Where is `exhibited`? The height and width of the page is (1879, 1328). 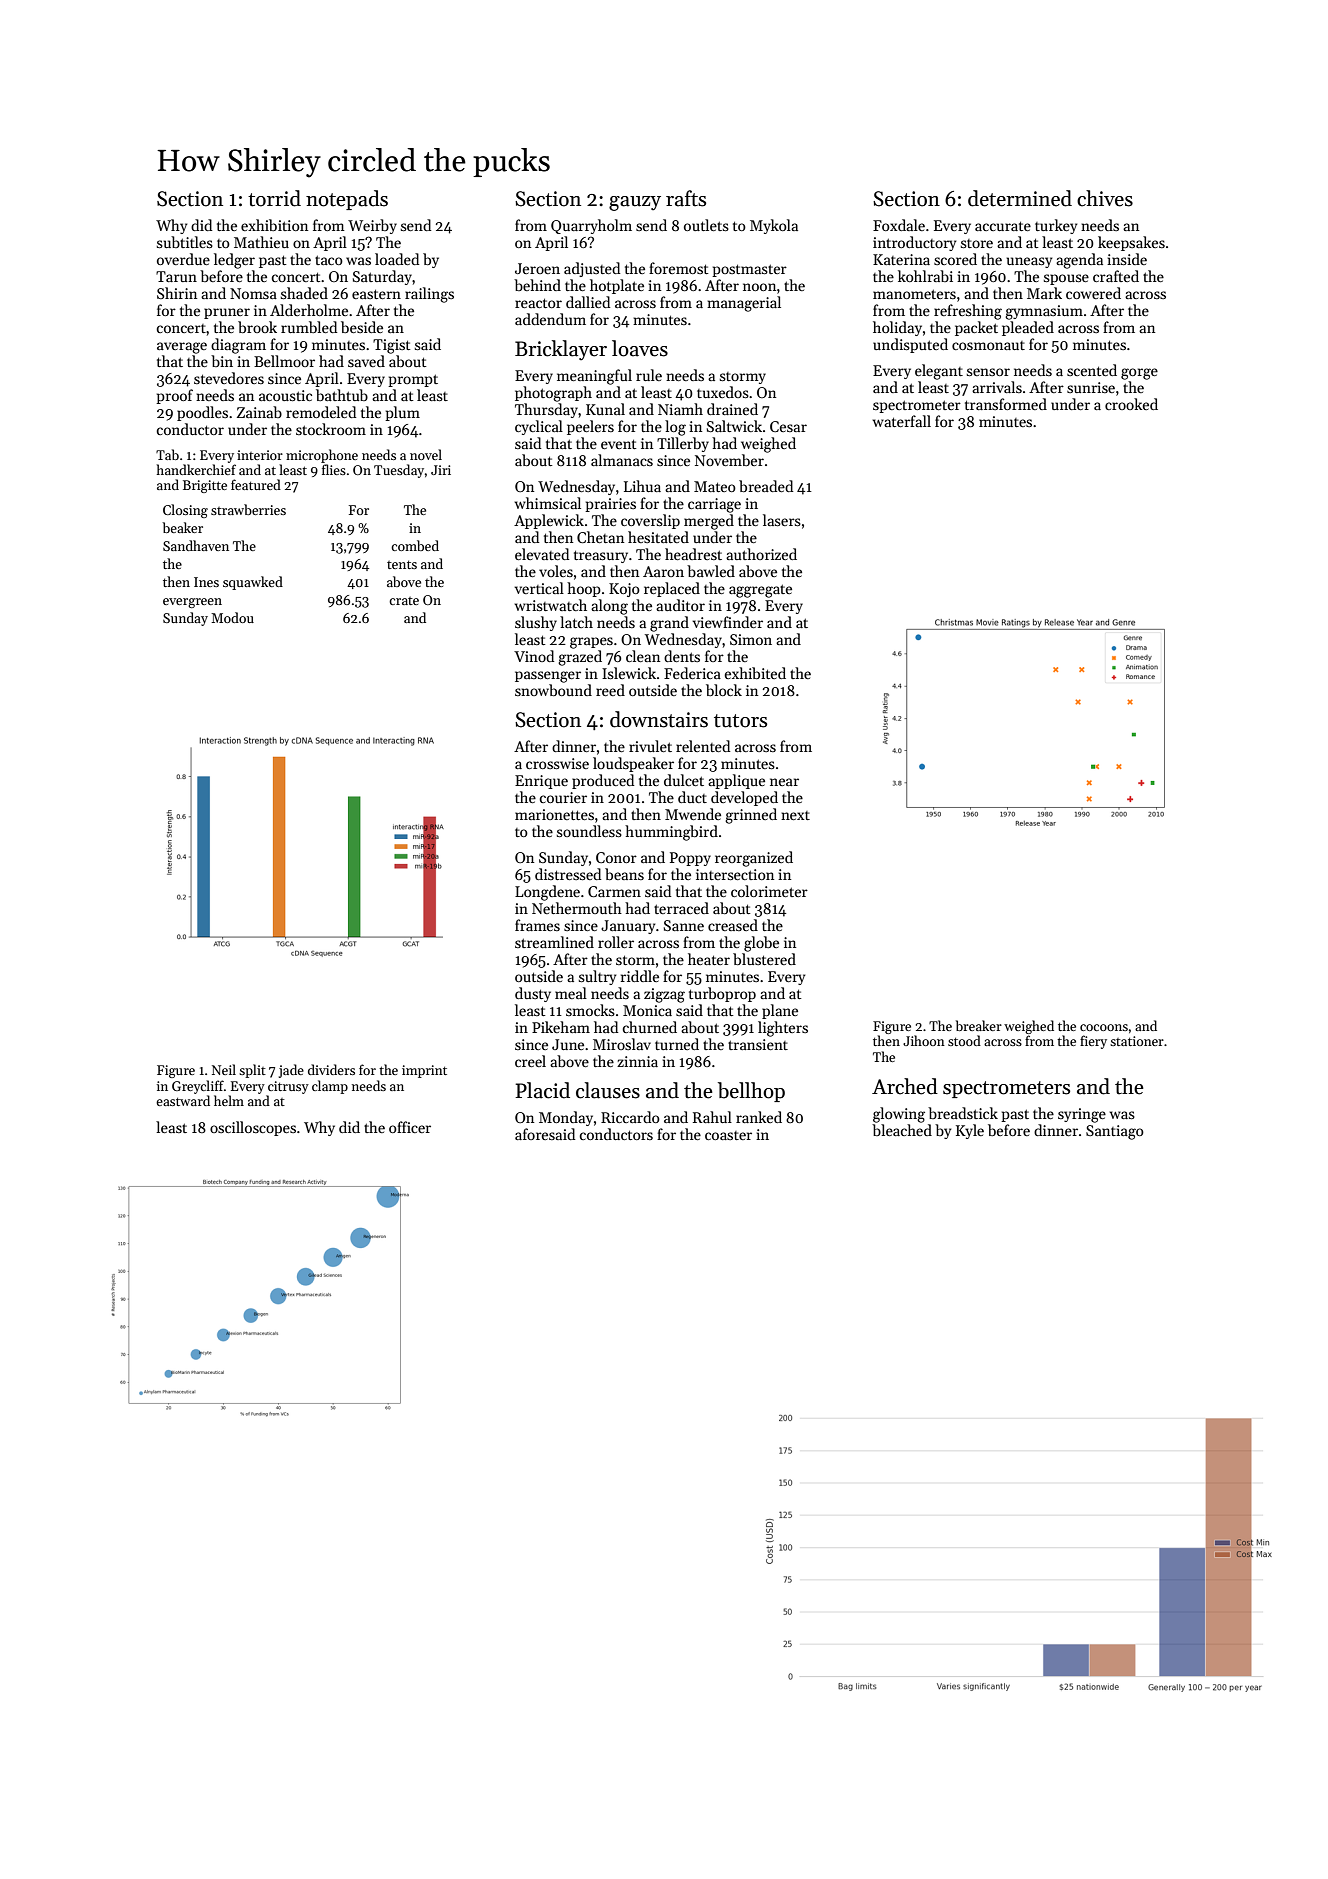 exhibited is located at coordinates (755, 673).
